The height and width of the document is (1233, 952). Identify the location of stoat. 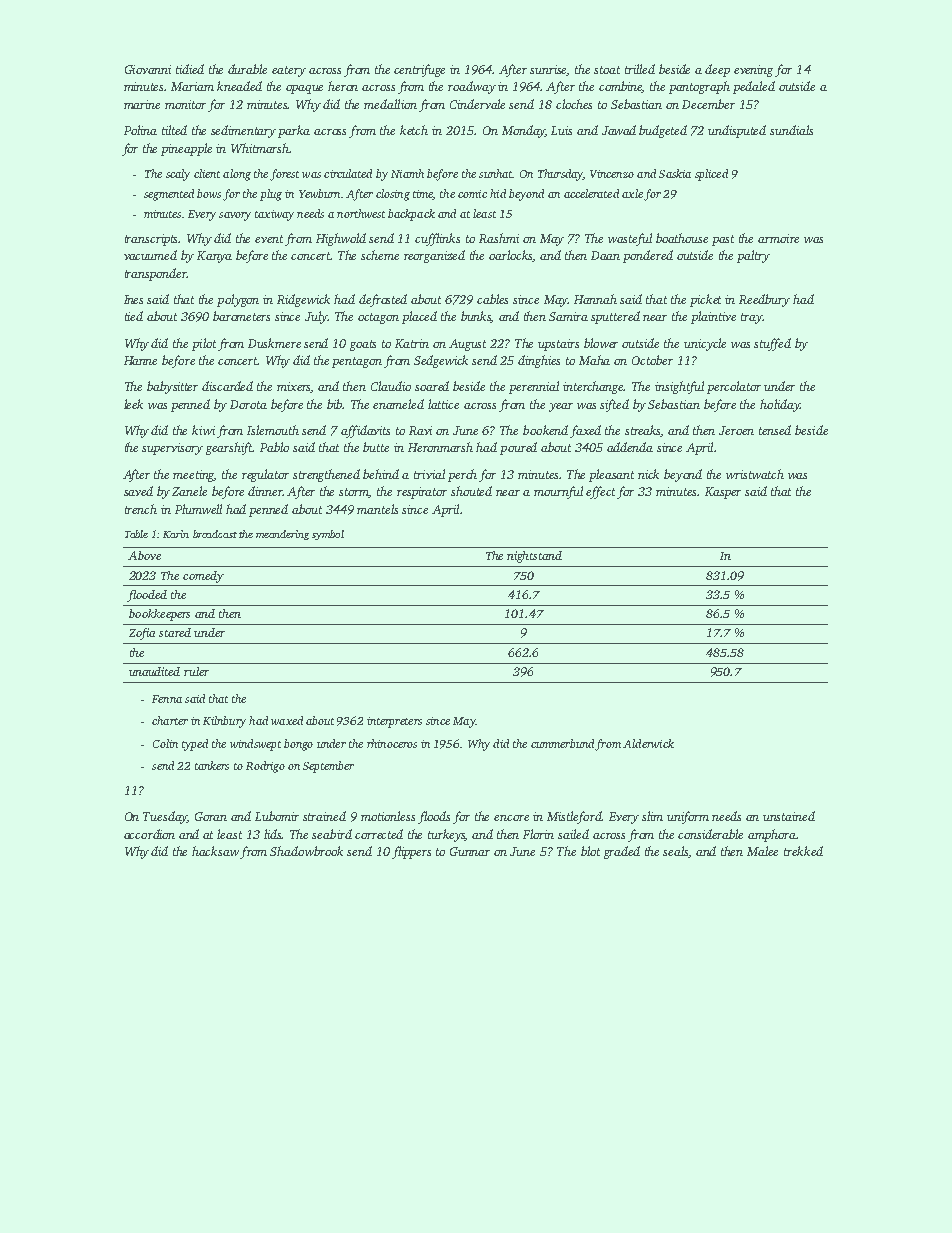
(607, 70).
